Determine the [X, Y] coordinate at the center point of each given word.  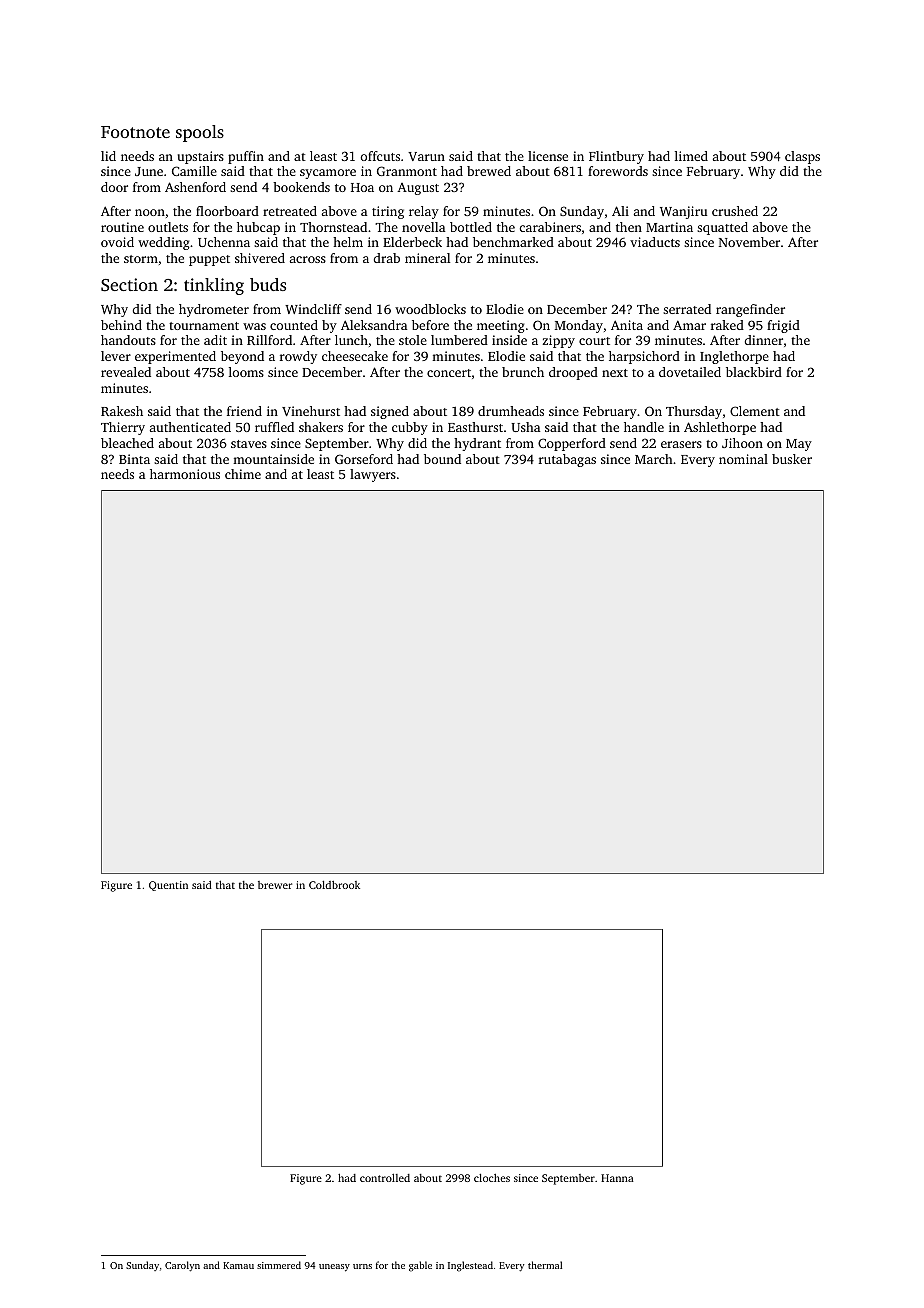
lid [108, 156]
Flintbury [616, 157]
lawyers [373, 475]
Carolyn [182, 1266]
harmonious [185, 474]
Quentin [168, 886]
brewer [275, 885]
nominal [743, 459]
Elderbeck [412, 242]
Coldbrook [334, 885]
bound [442, 459]
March [654, 459]
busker [792, 459]
